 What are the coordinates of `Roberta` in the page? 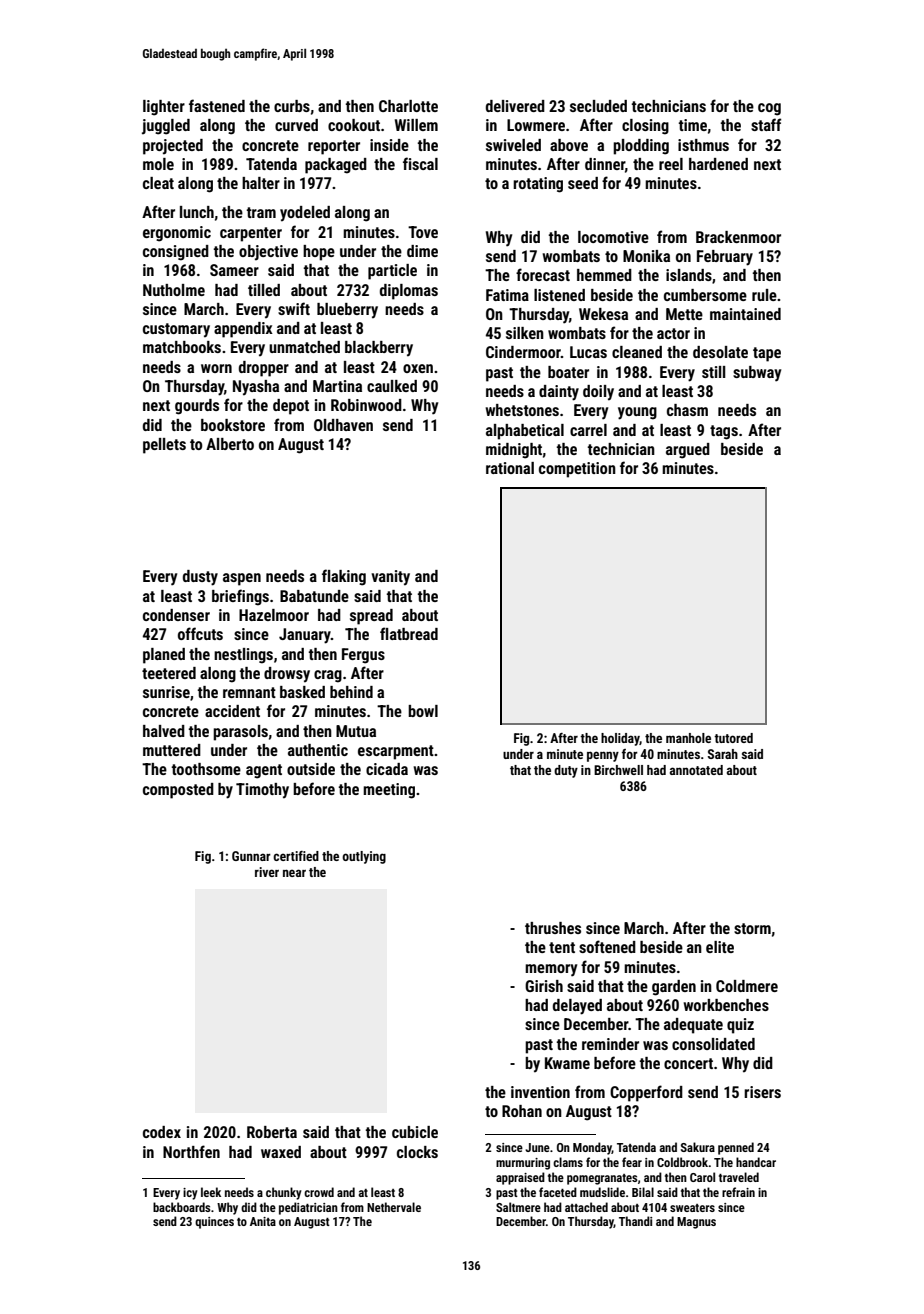 It's located at (272, 1132).
